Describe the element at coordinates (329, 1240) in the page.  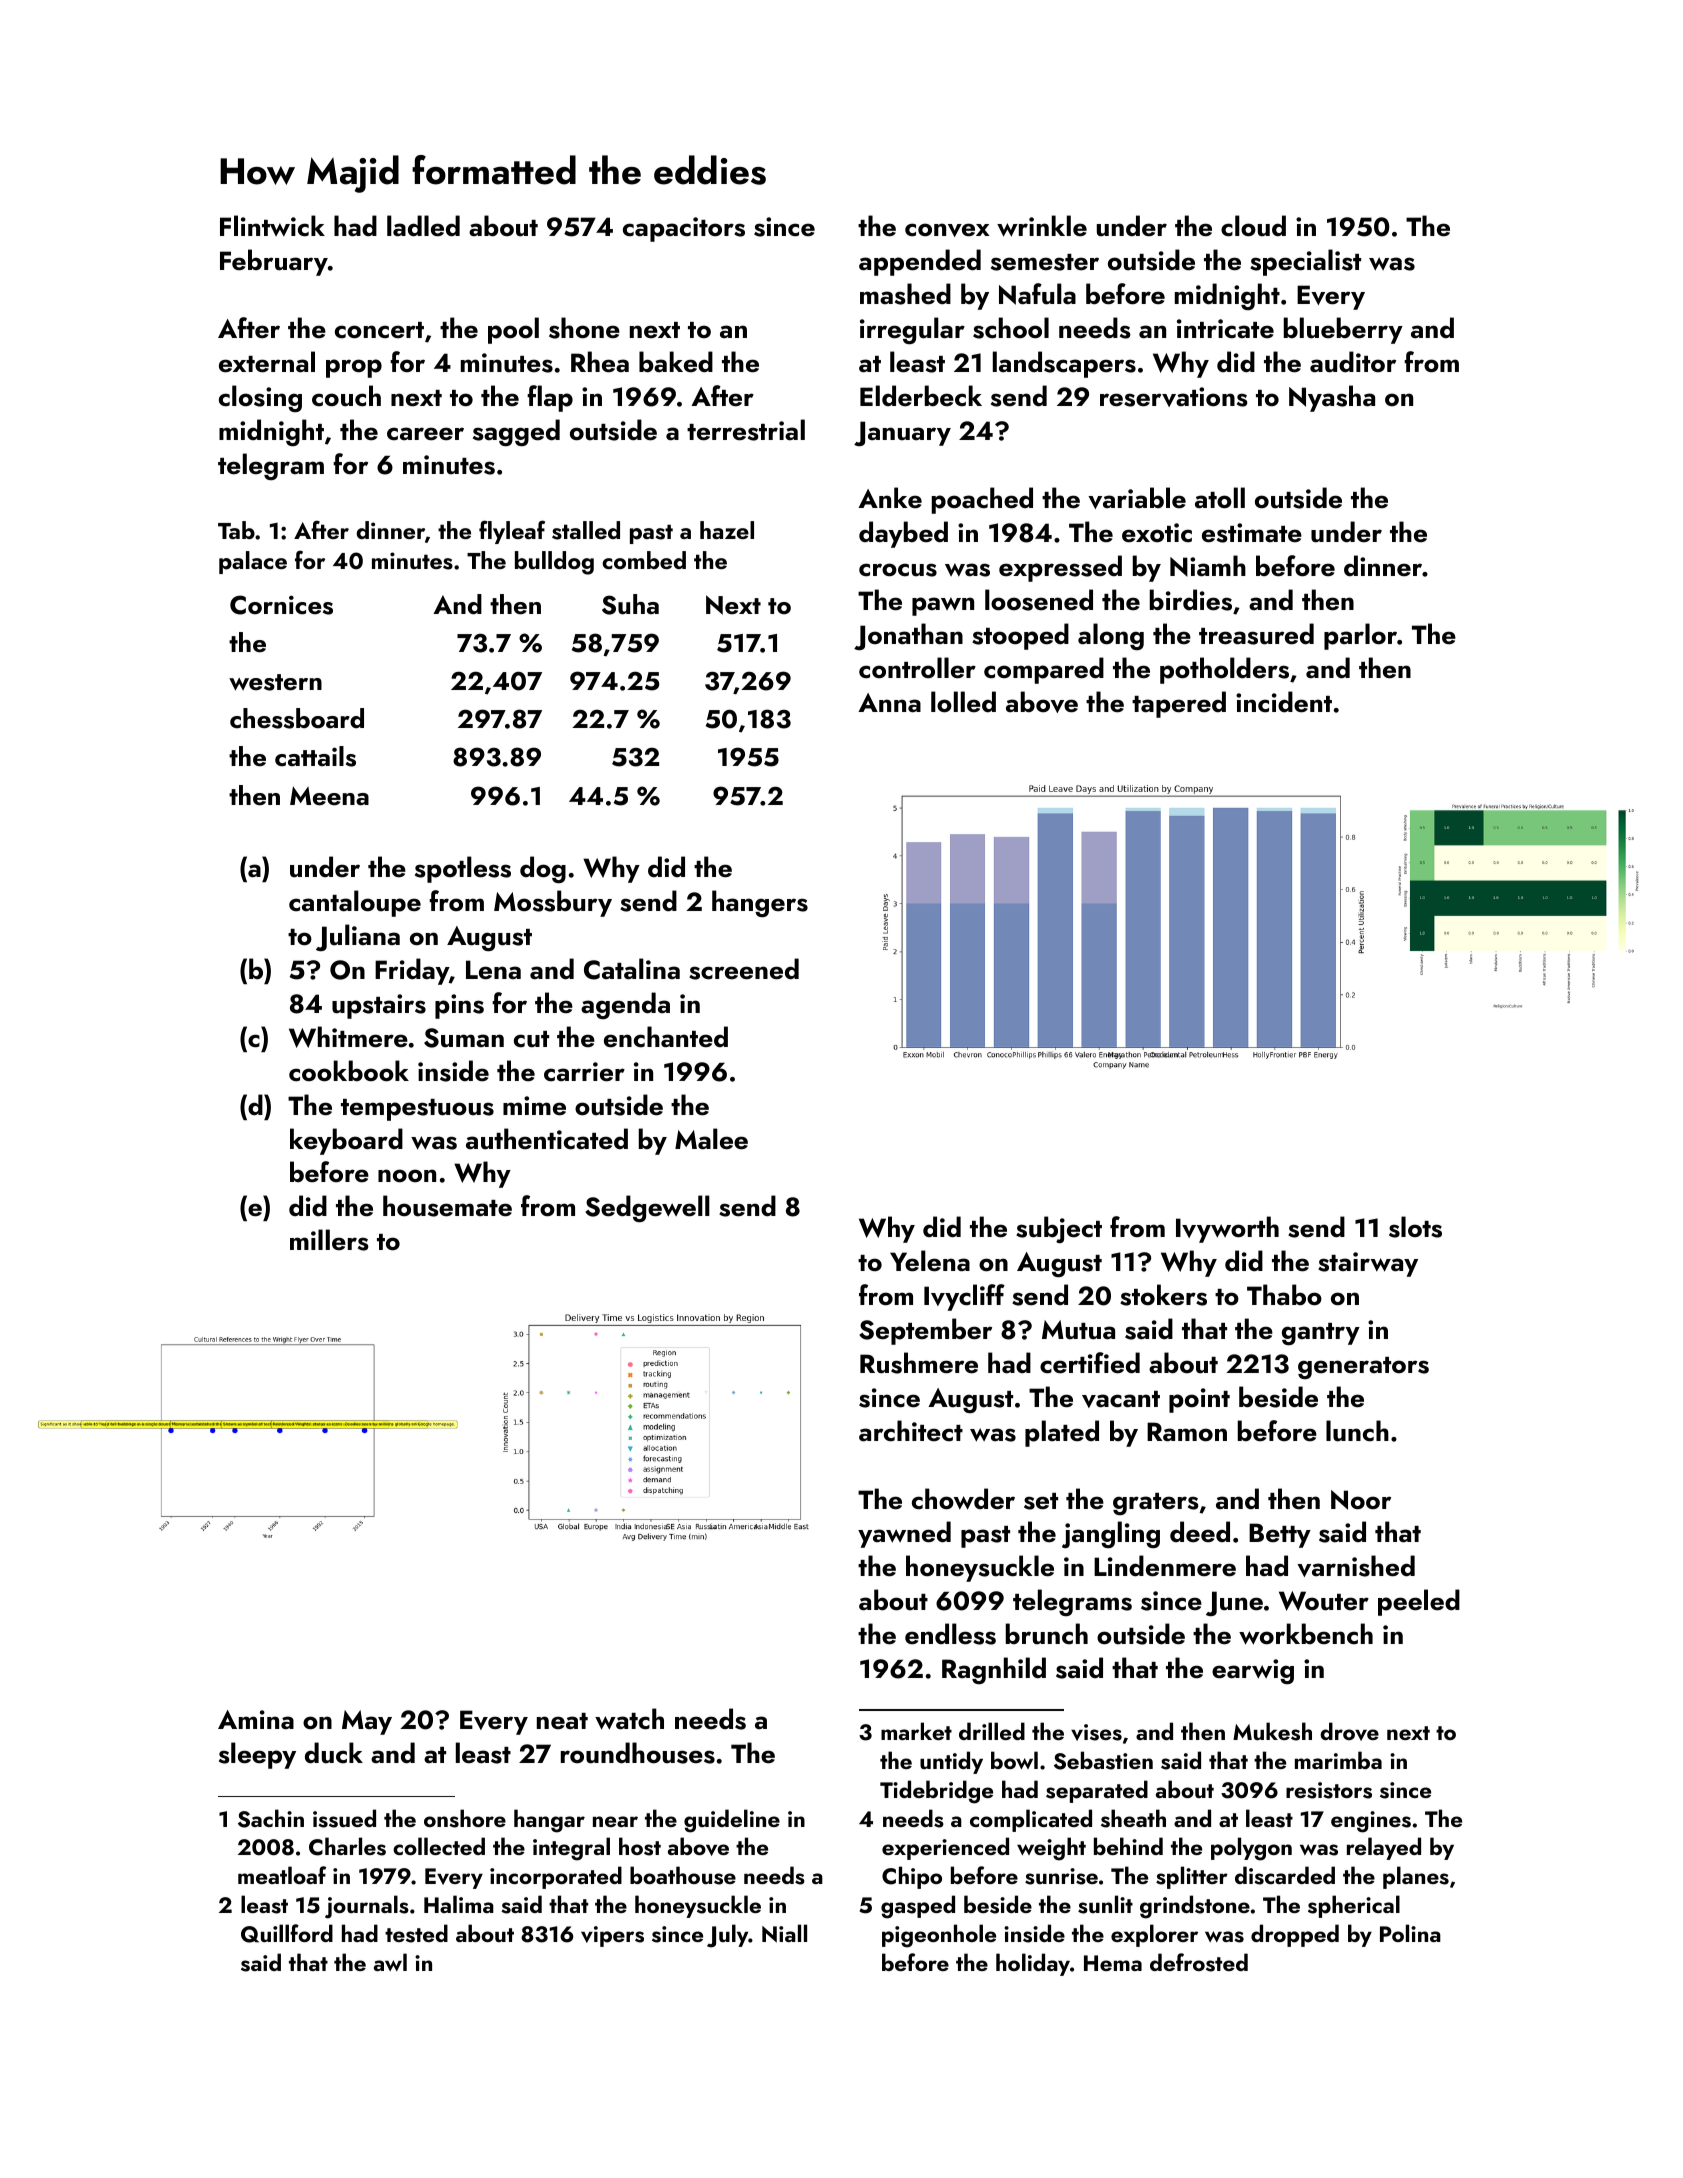
I see `millers` at that location.
